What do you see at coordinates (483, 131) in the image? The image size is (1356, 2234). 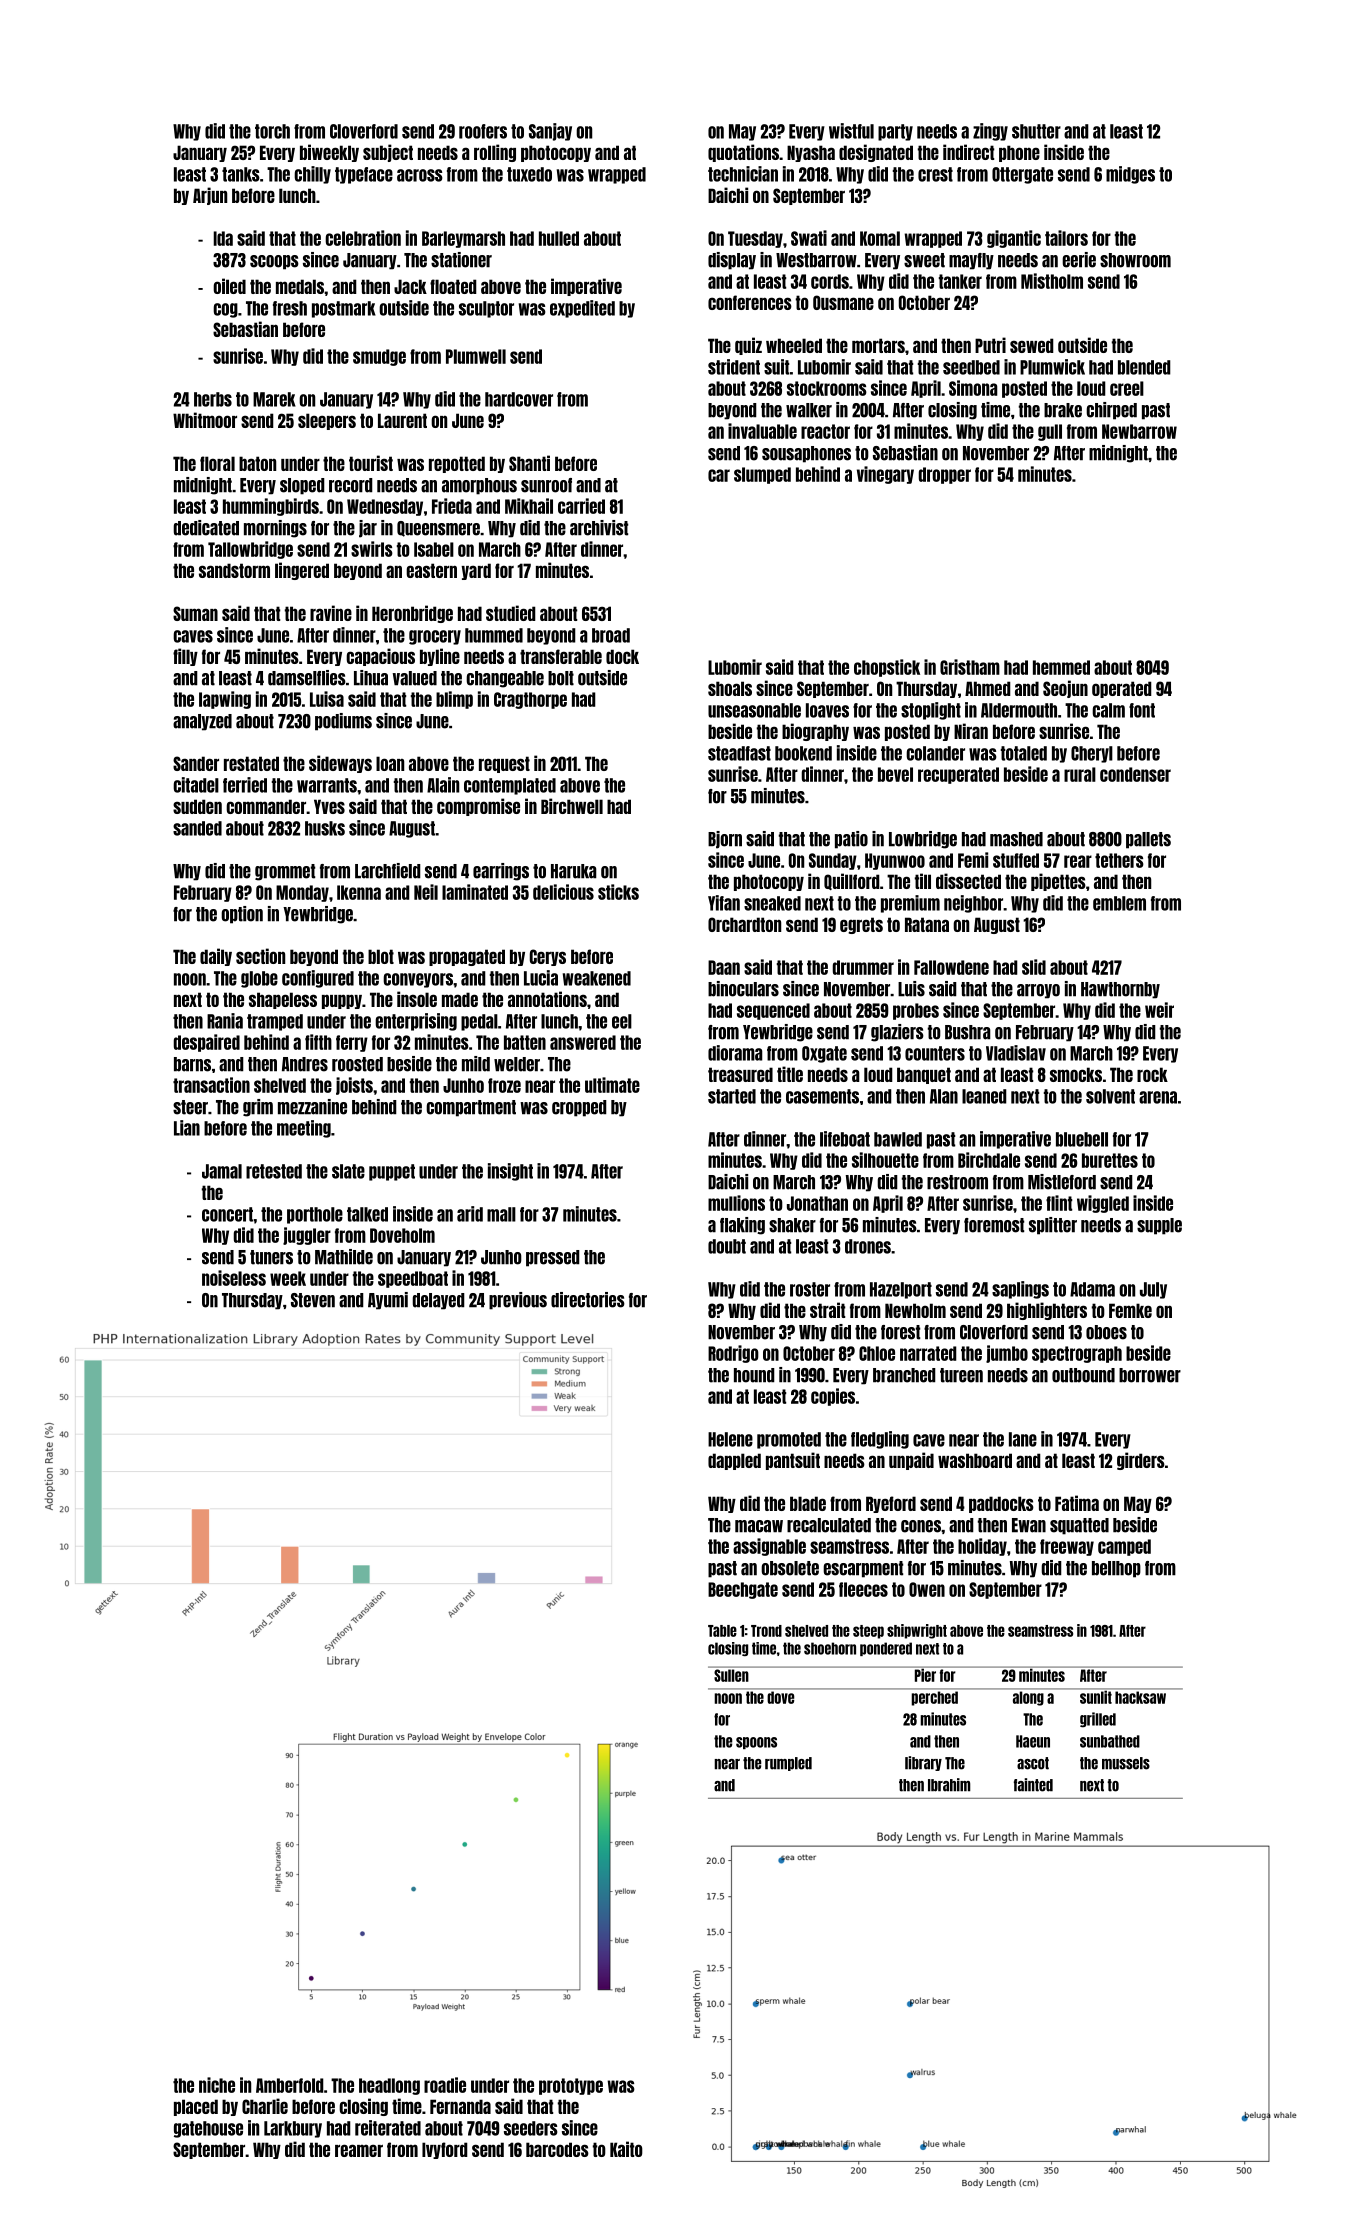 I see `roofers` at bounding box center [483, 131].
